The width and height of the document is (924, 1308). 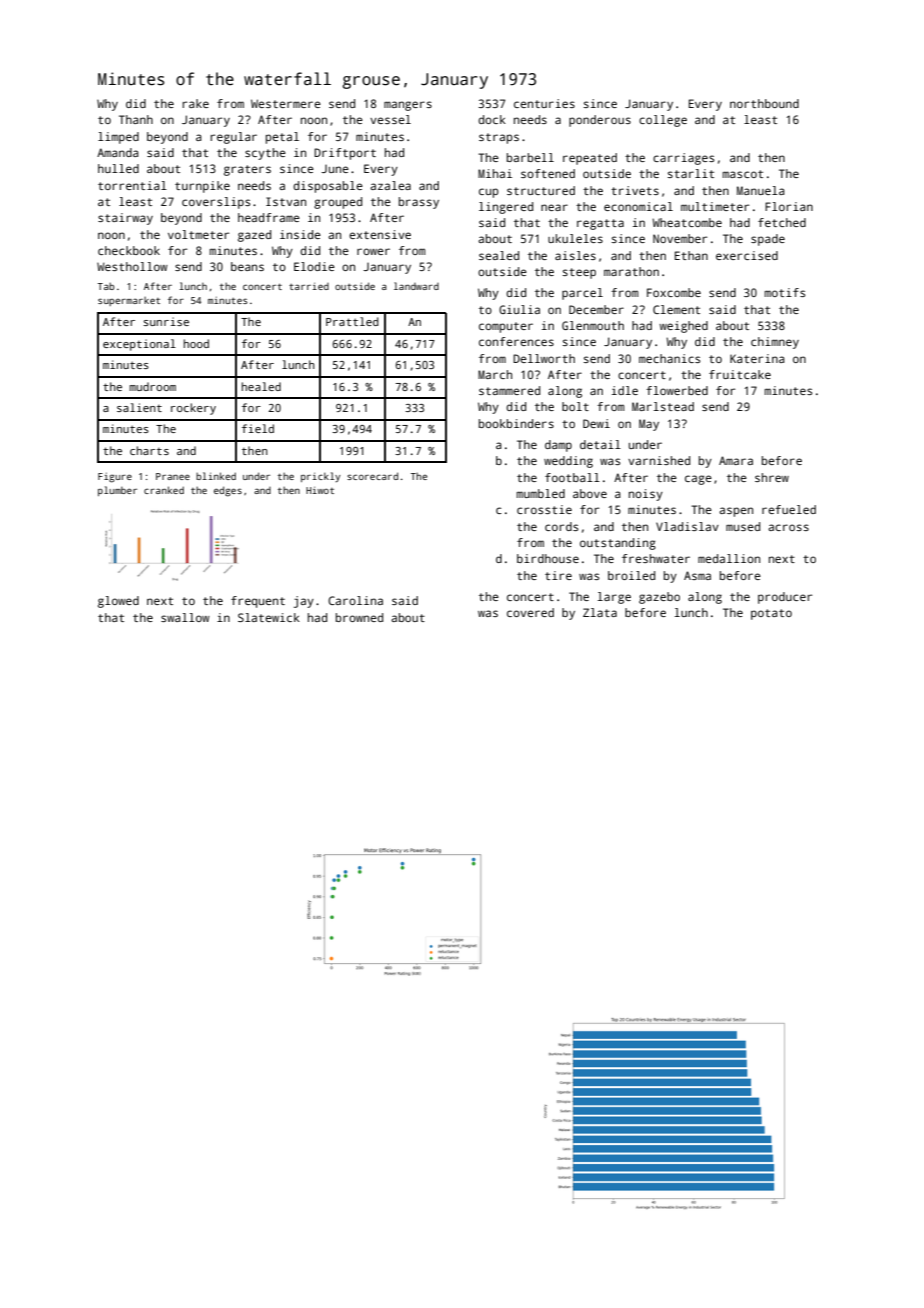 What do you see at coordinates (729, 558) in the document?
I see `medallion` at bounding box center [729, 558].
